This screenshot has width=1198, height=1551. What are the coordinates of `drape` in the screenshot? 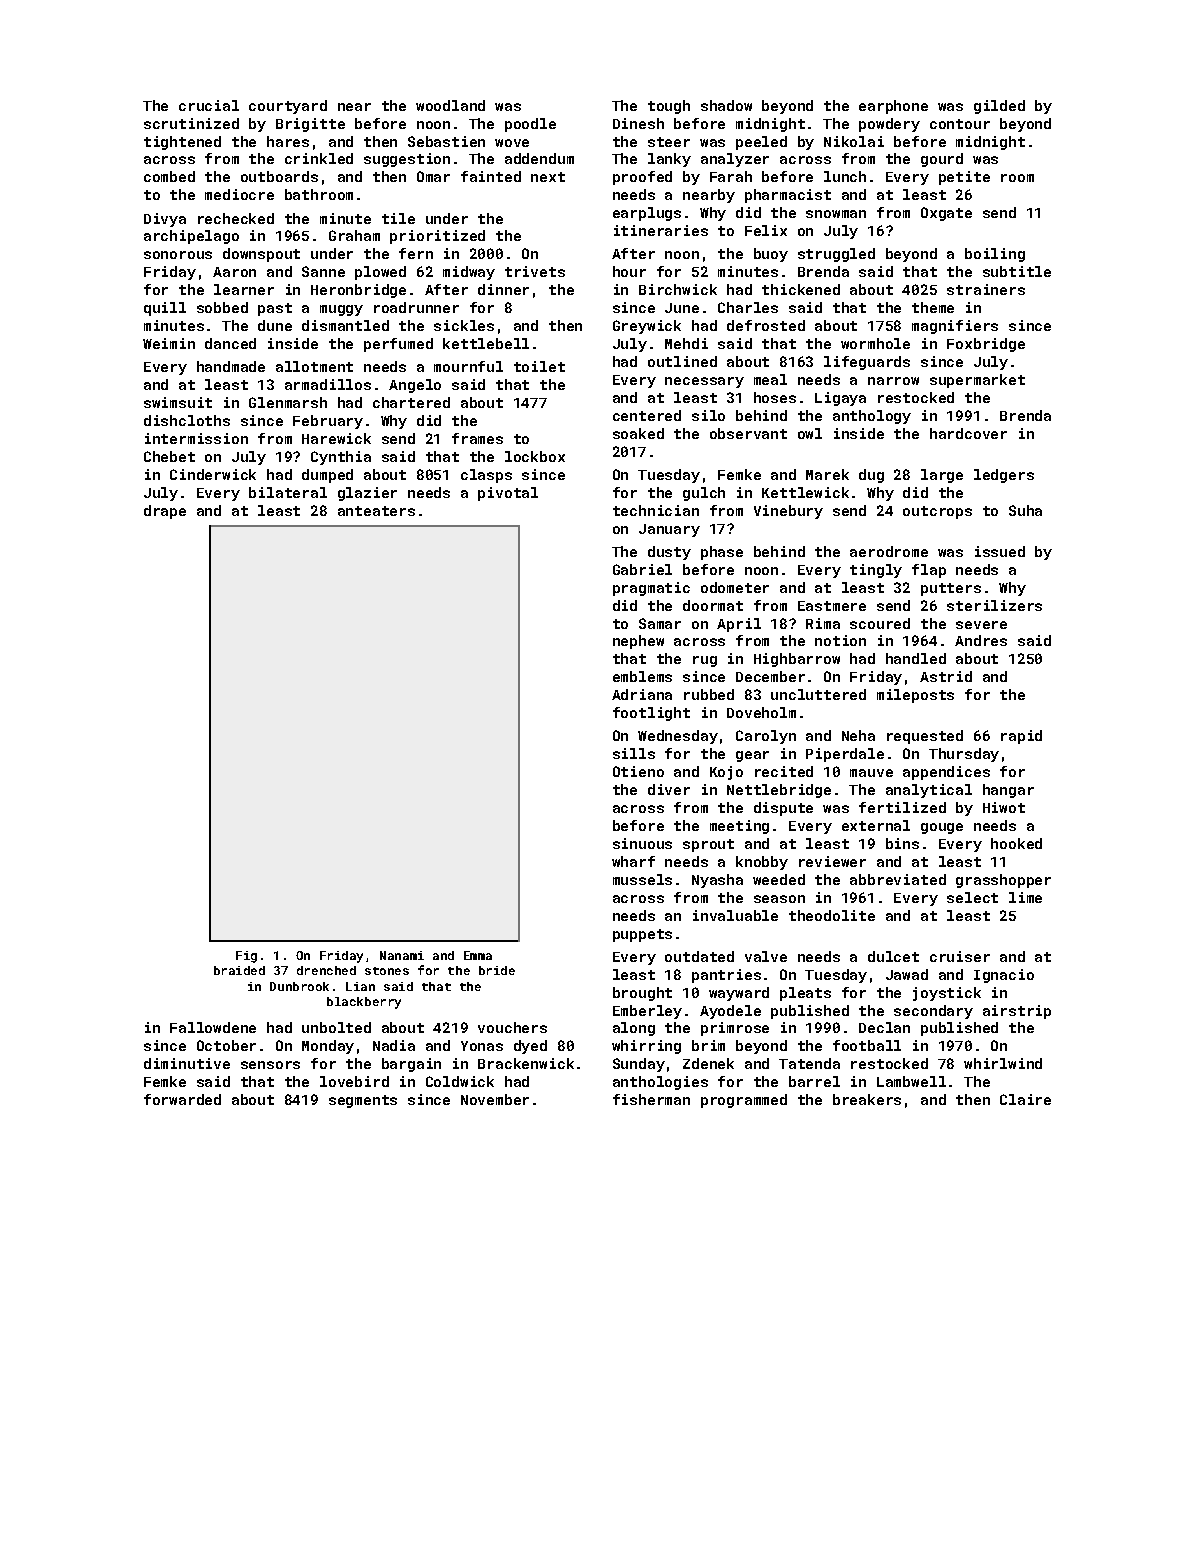 It's located at (165, 512).
